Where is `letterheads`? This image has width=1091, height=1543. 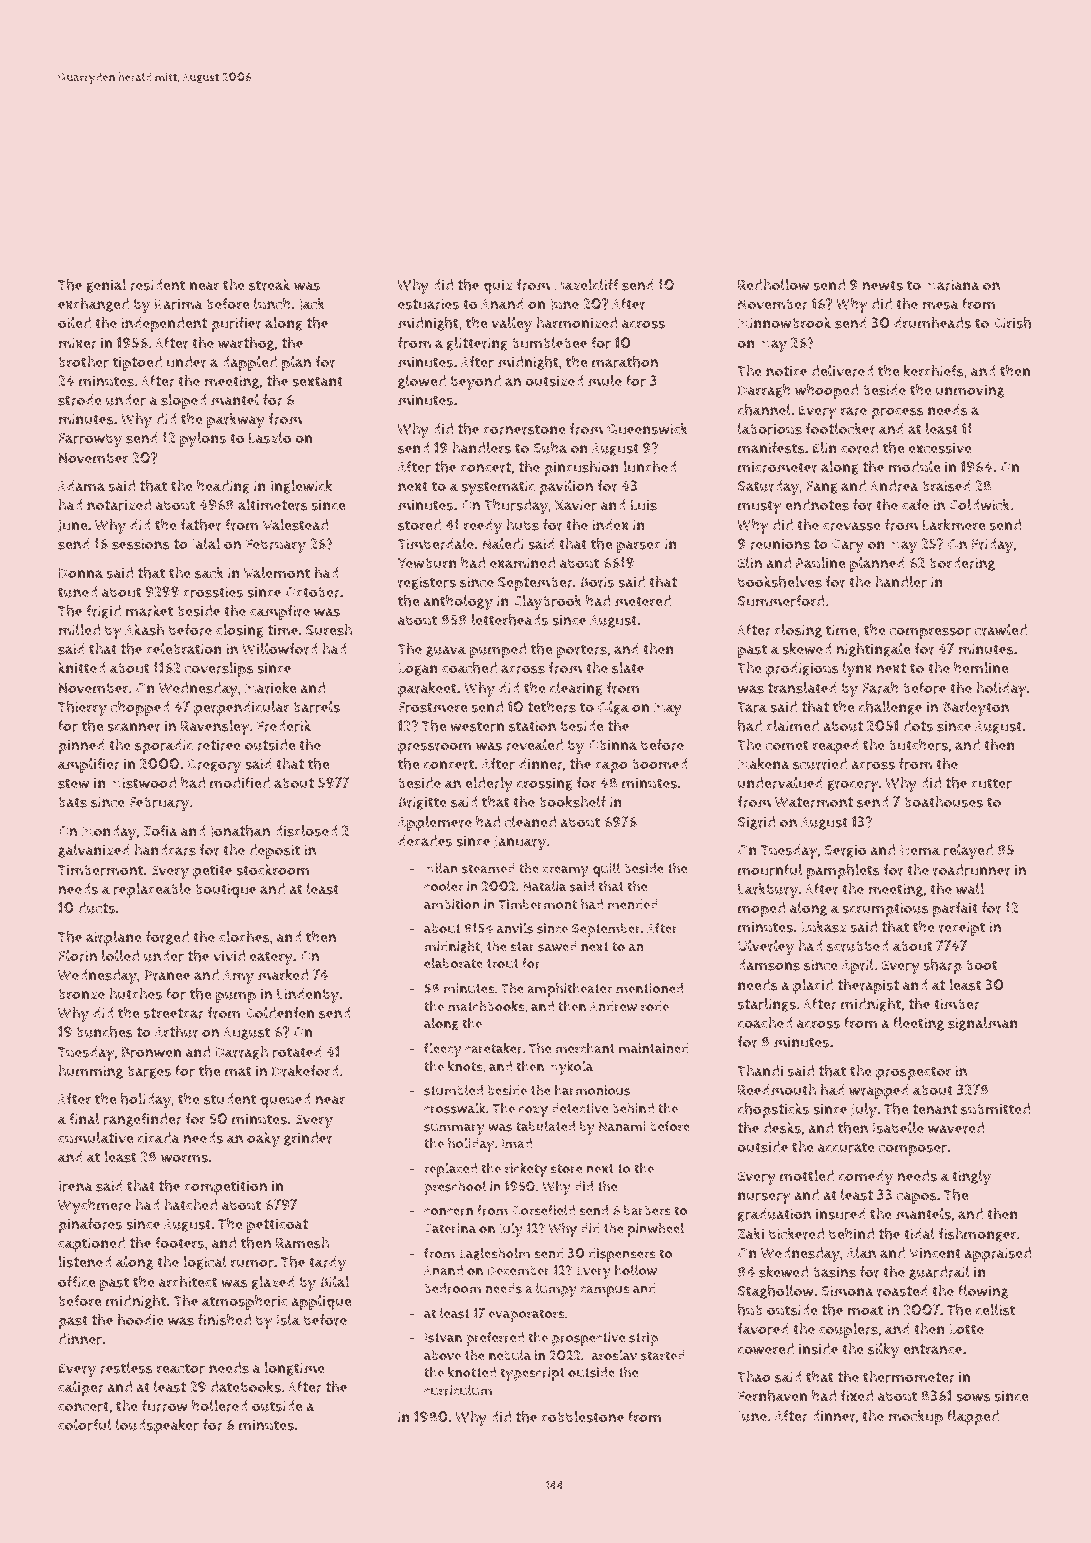
letterheads is located at coordinates (510, 620).
